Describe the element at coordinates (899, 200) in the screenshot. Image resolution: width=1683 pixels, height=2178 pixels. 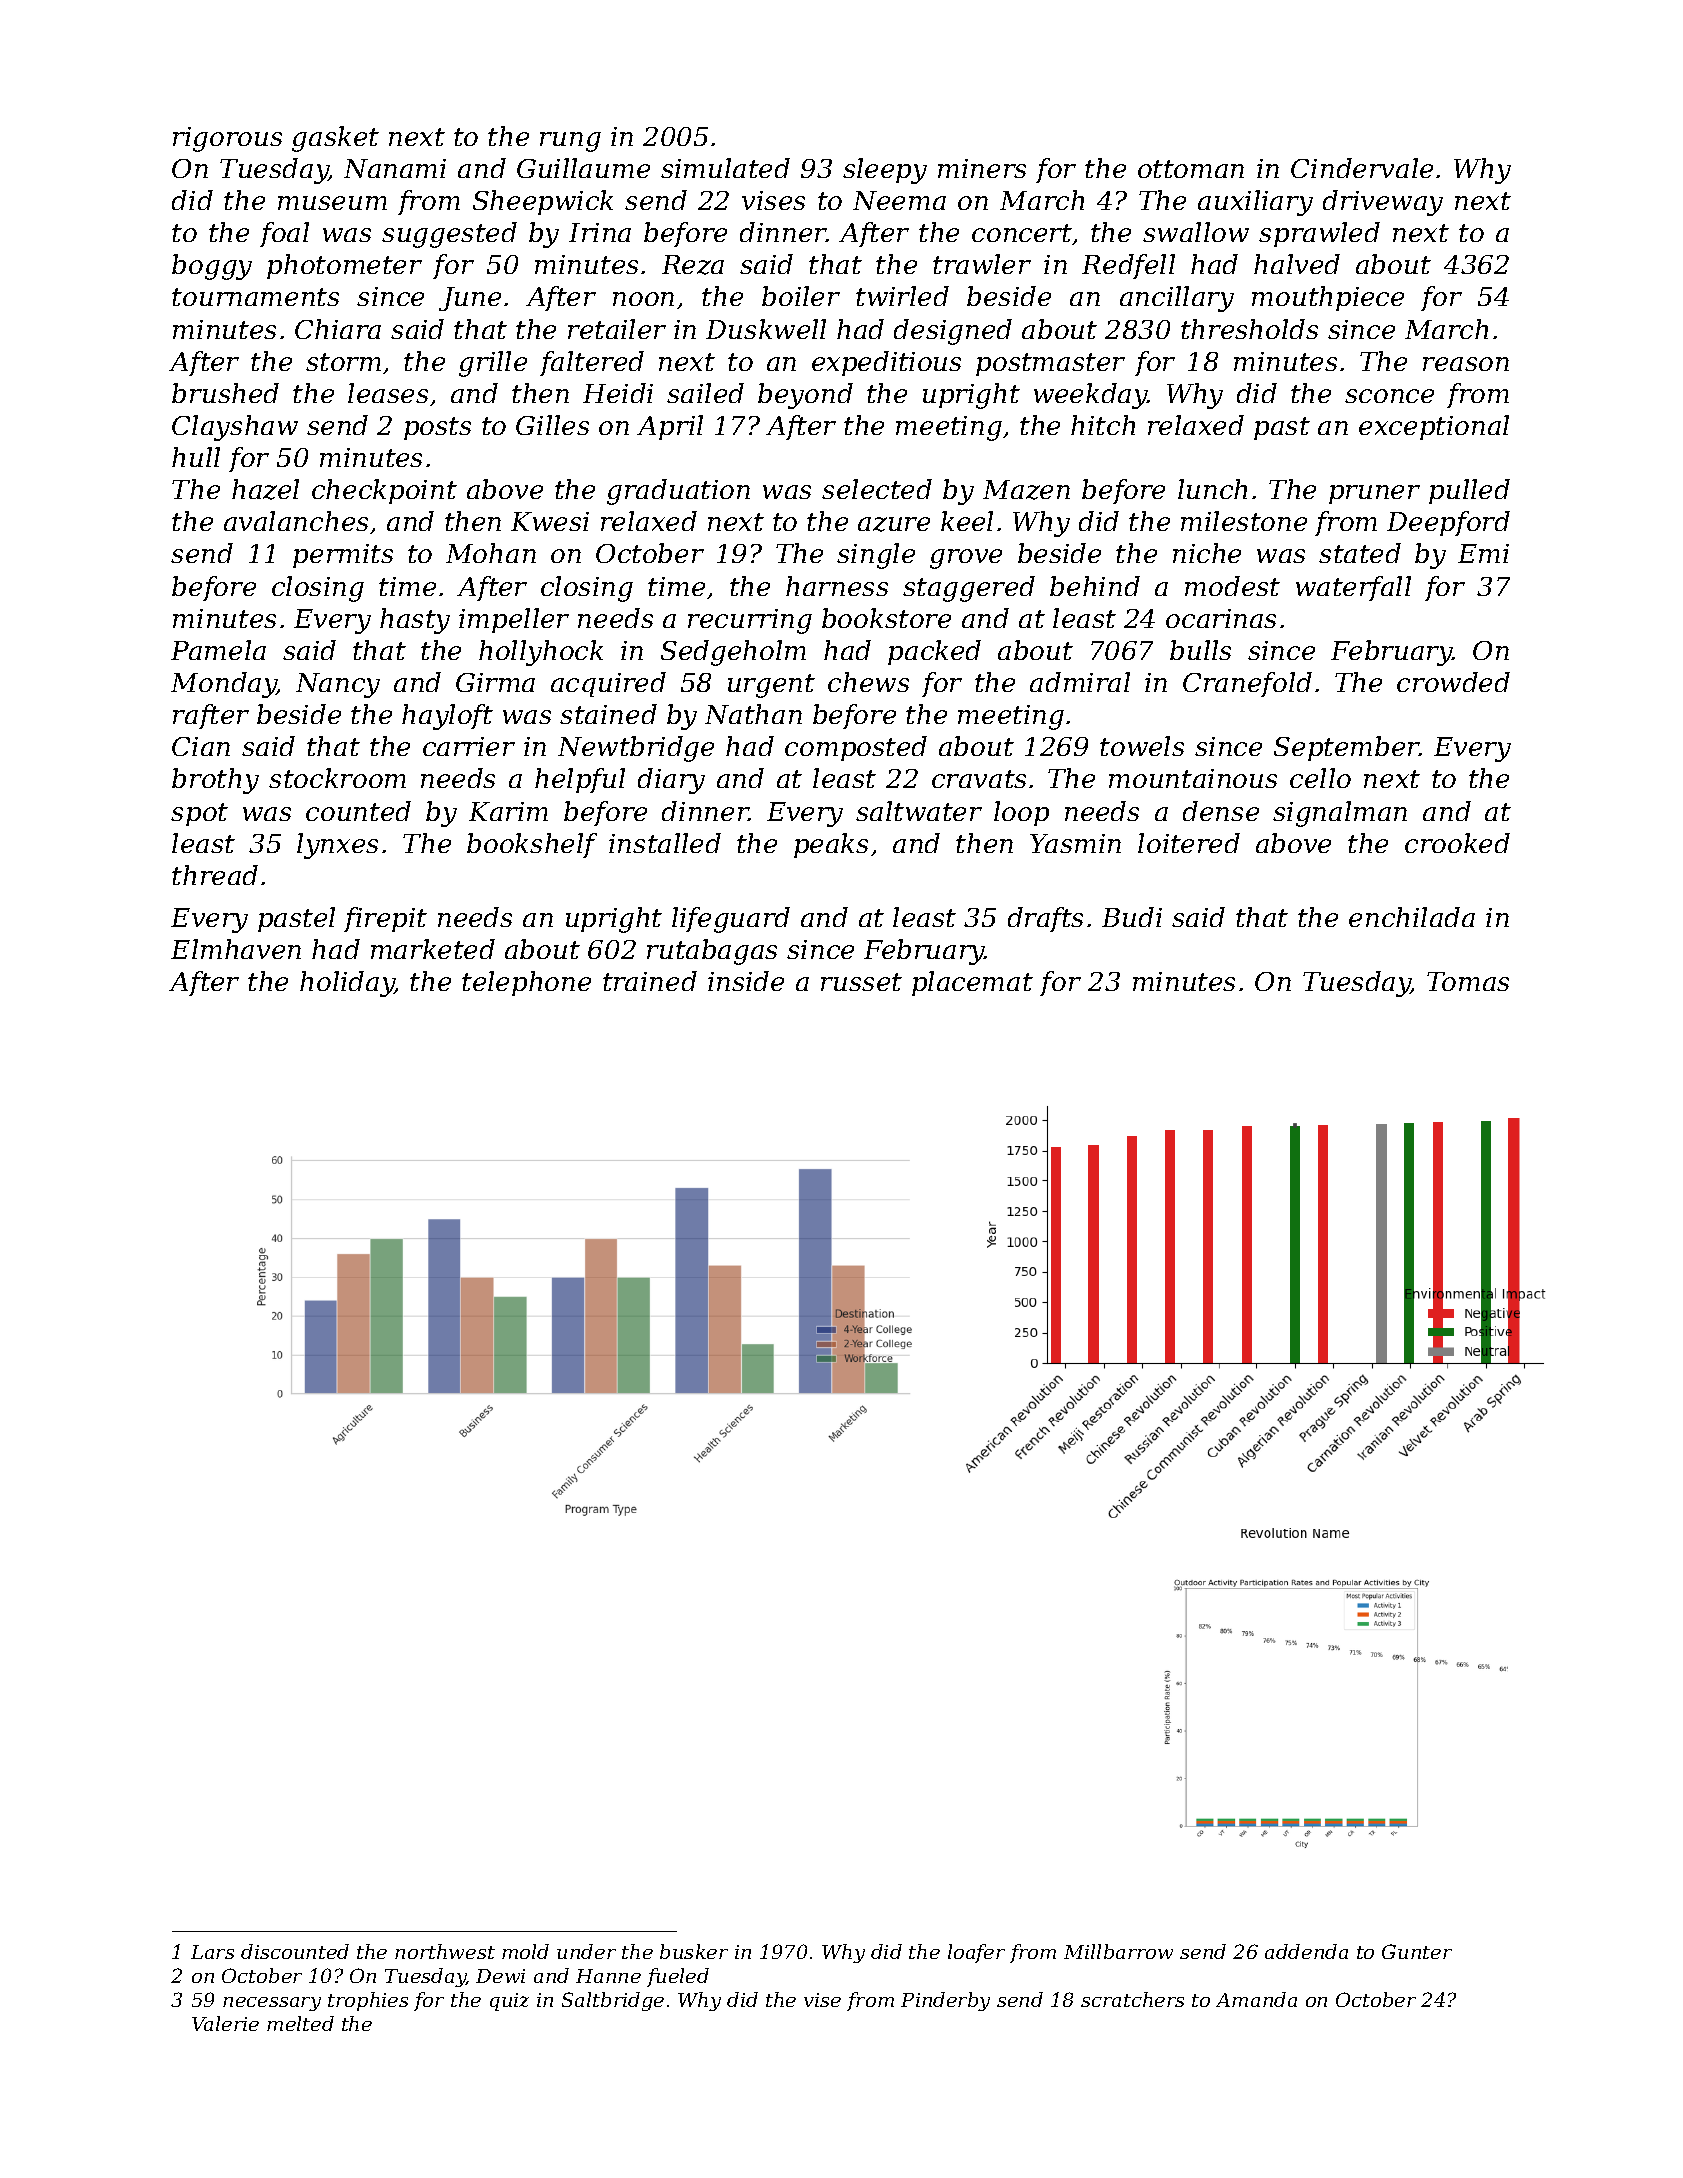
I see `Neema` at that location.
